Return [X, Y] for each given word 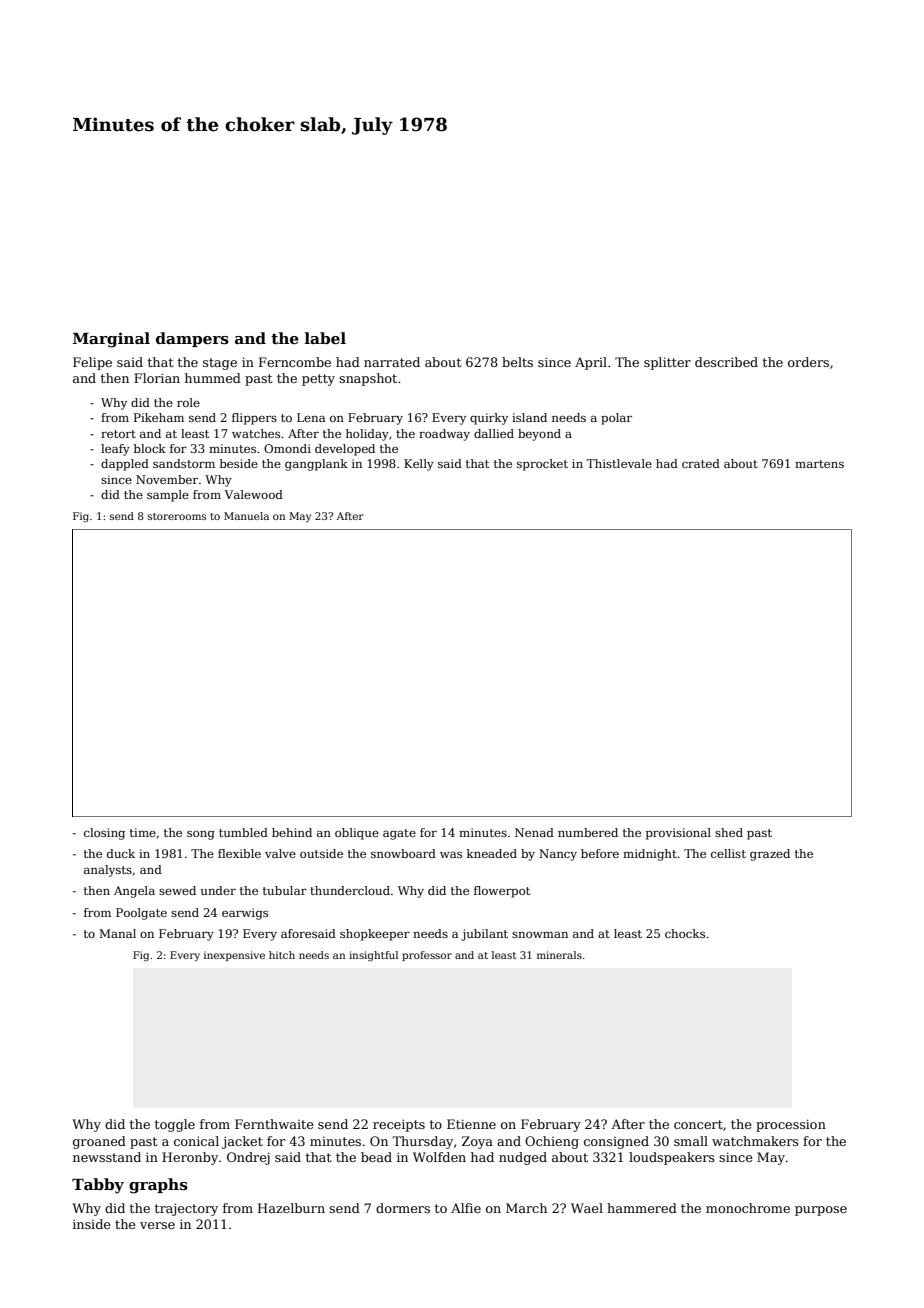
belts [517, 362]
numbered [588, 832]
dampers [192, 339]
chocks [685, 933]
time [143, 832]
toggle [175, 1125]
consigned [616, 1142]
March [526, 1208]
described [726, 362]
